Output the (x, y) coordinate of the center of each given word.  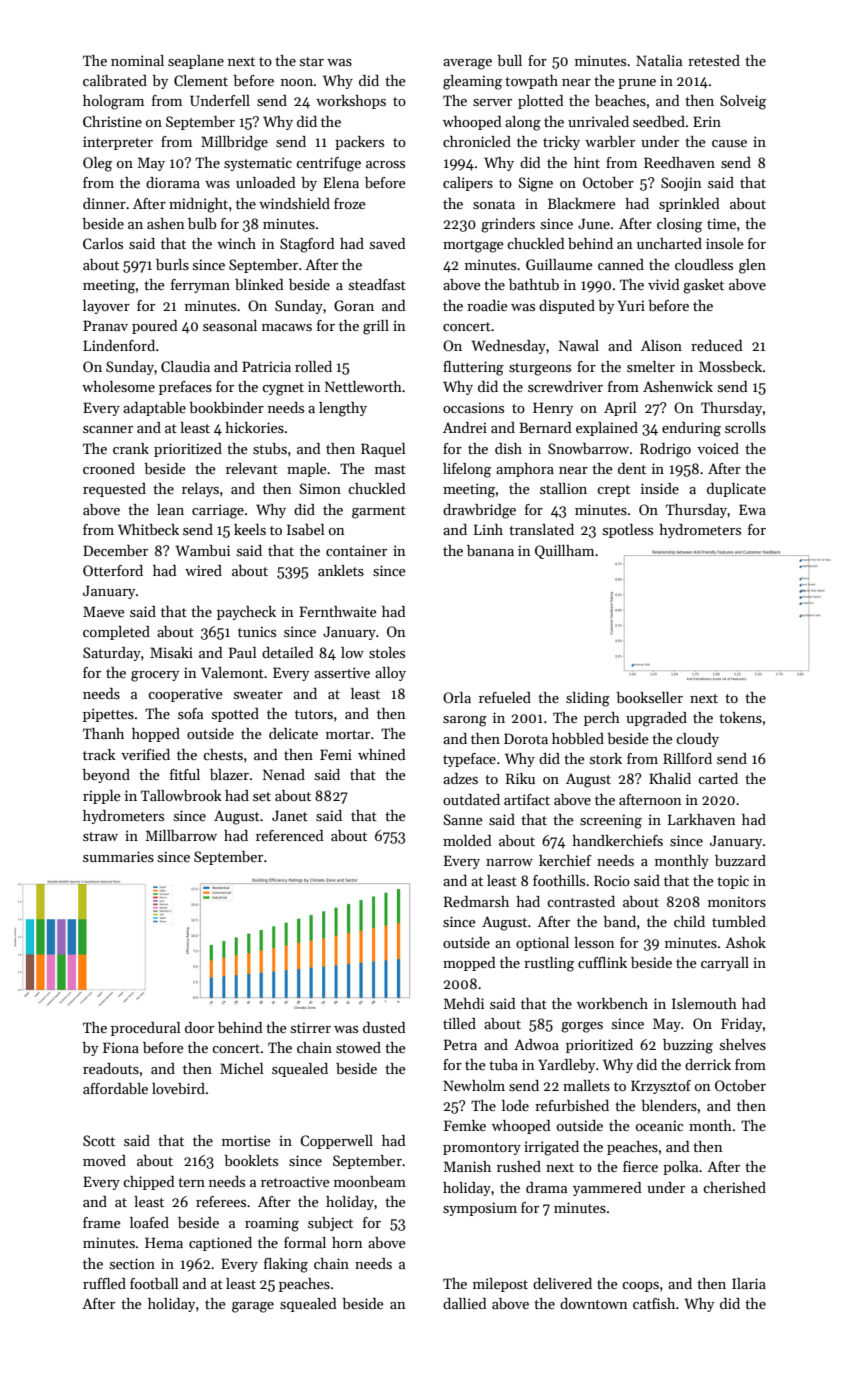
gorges (582, 1027)
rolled (313, 366)
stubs (270, 448)
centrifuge (328, 164)
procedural (146, 1029)
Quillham (564, 552)
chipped (149, 1183)
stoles (387, 652)
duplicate (736, 490)
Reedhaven (679, 162)
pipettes (108, 715)
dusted (384, 1027)
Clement (201, 80)
